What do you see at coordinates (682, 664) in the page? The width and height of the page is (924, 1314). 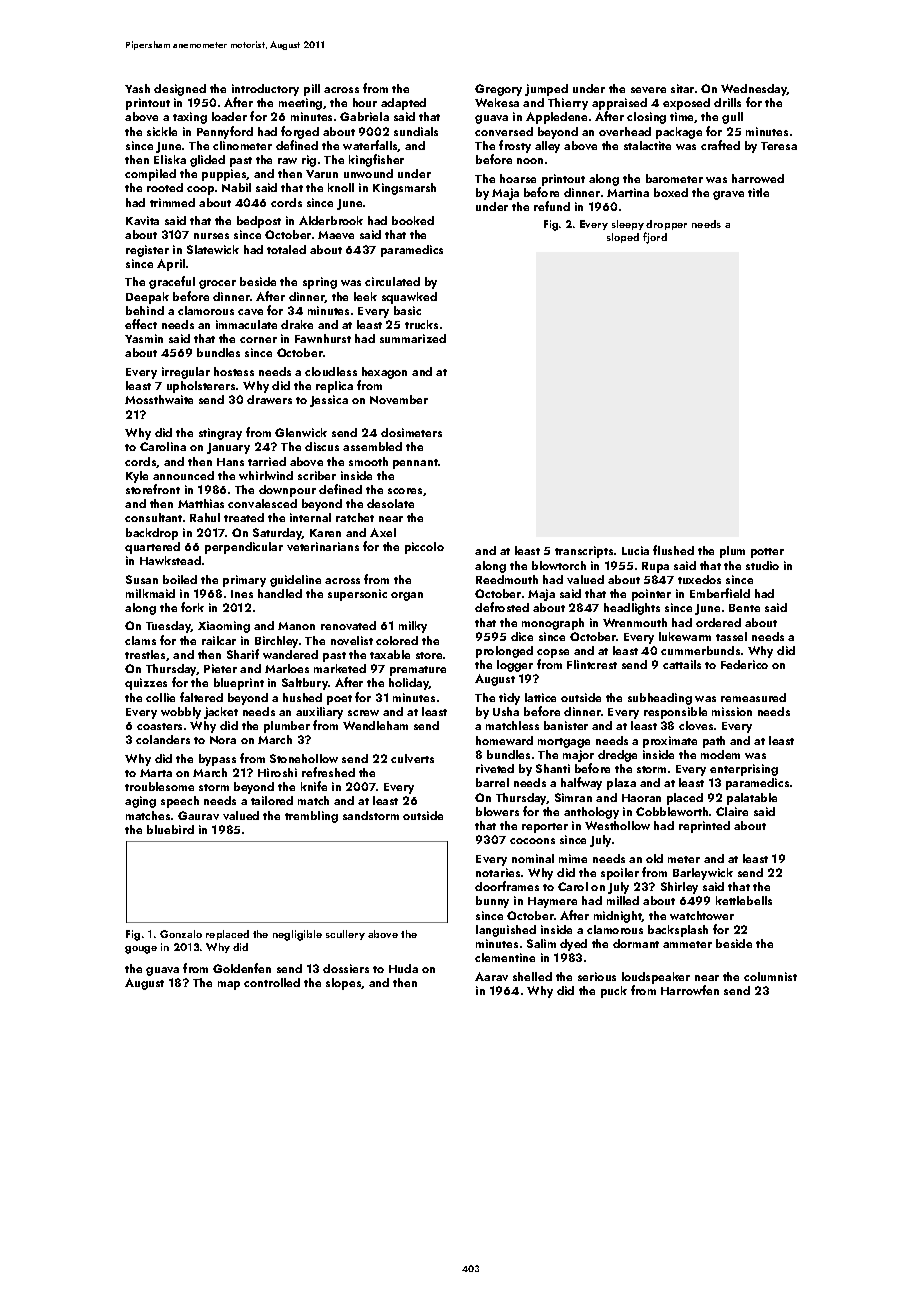 I see `cattails` at bounding box center [682, 664].
